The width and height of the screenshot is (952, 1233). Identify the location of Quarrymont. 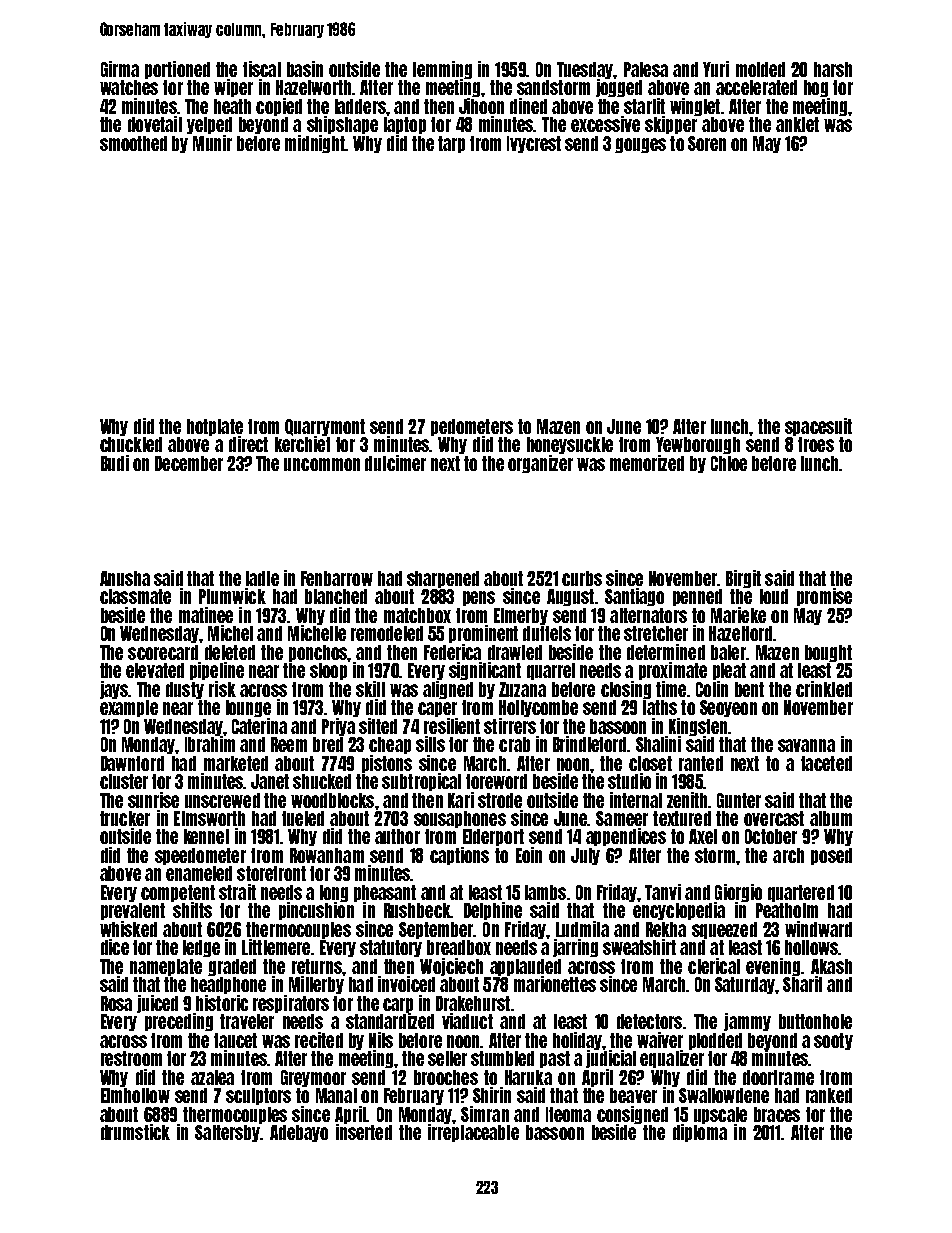
(325, 427).
